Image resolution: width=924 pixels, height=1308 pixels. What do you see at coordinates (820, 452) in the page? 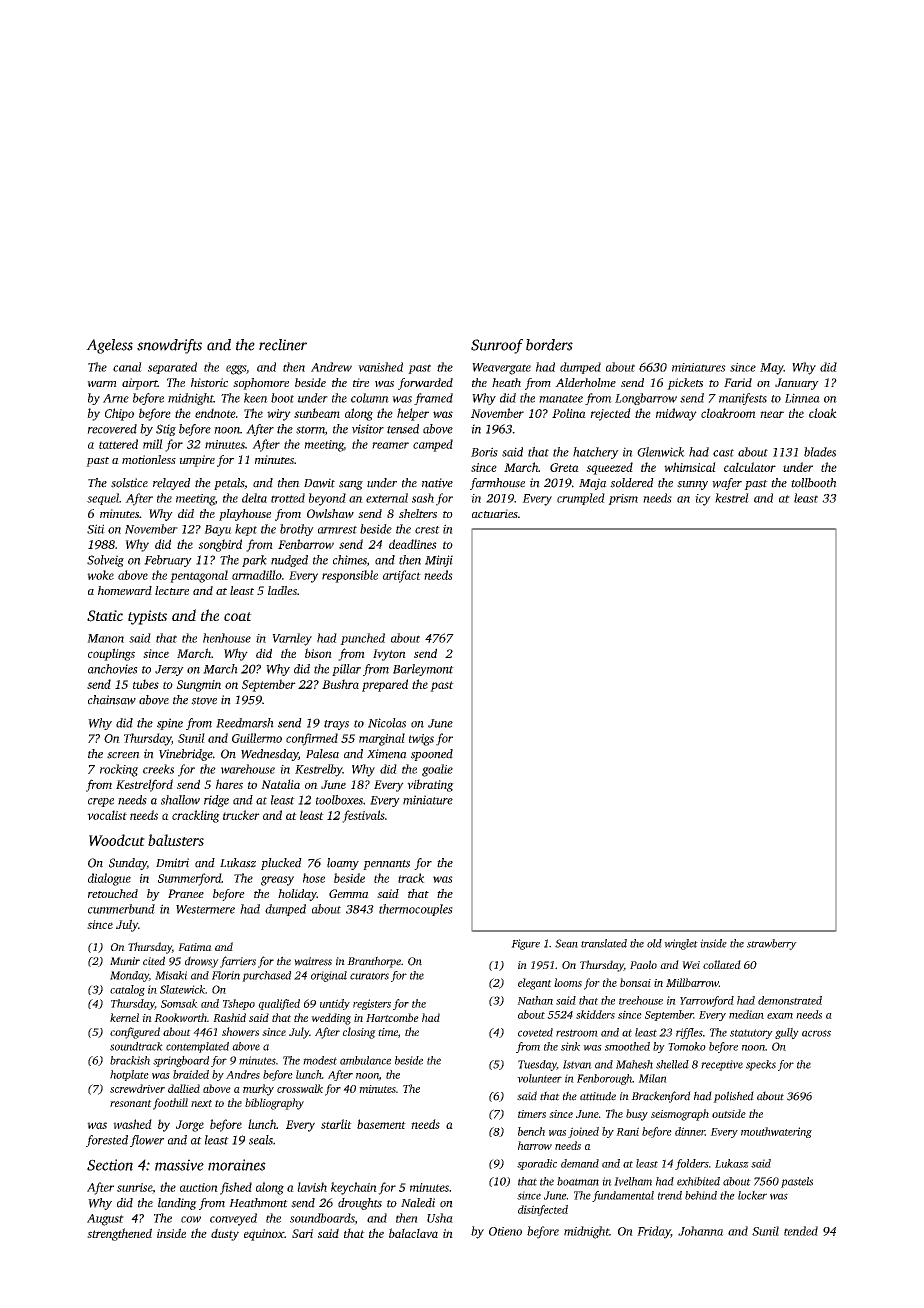
I see `blades` at bounding box center [820, 452].
